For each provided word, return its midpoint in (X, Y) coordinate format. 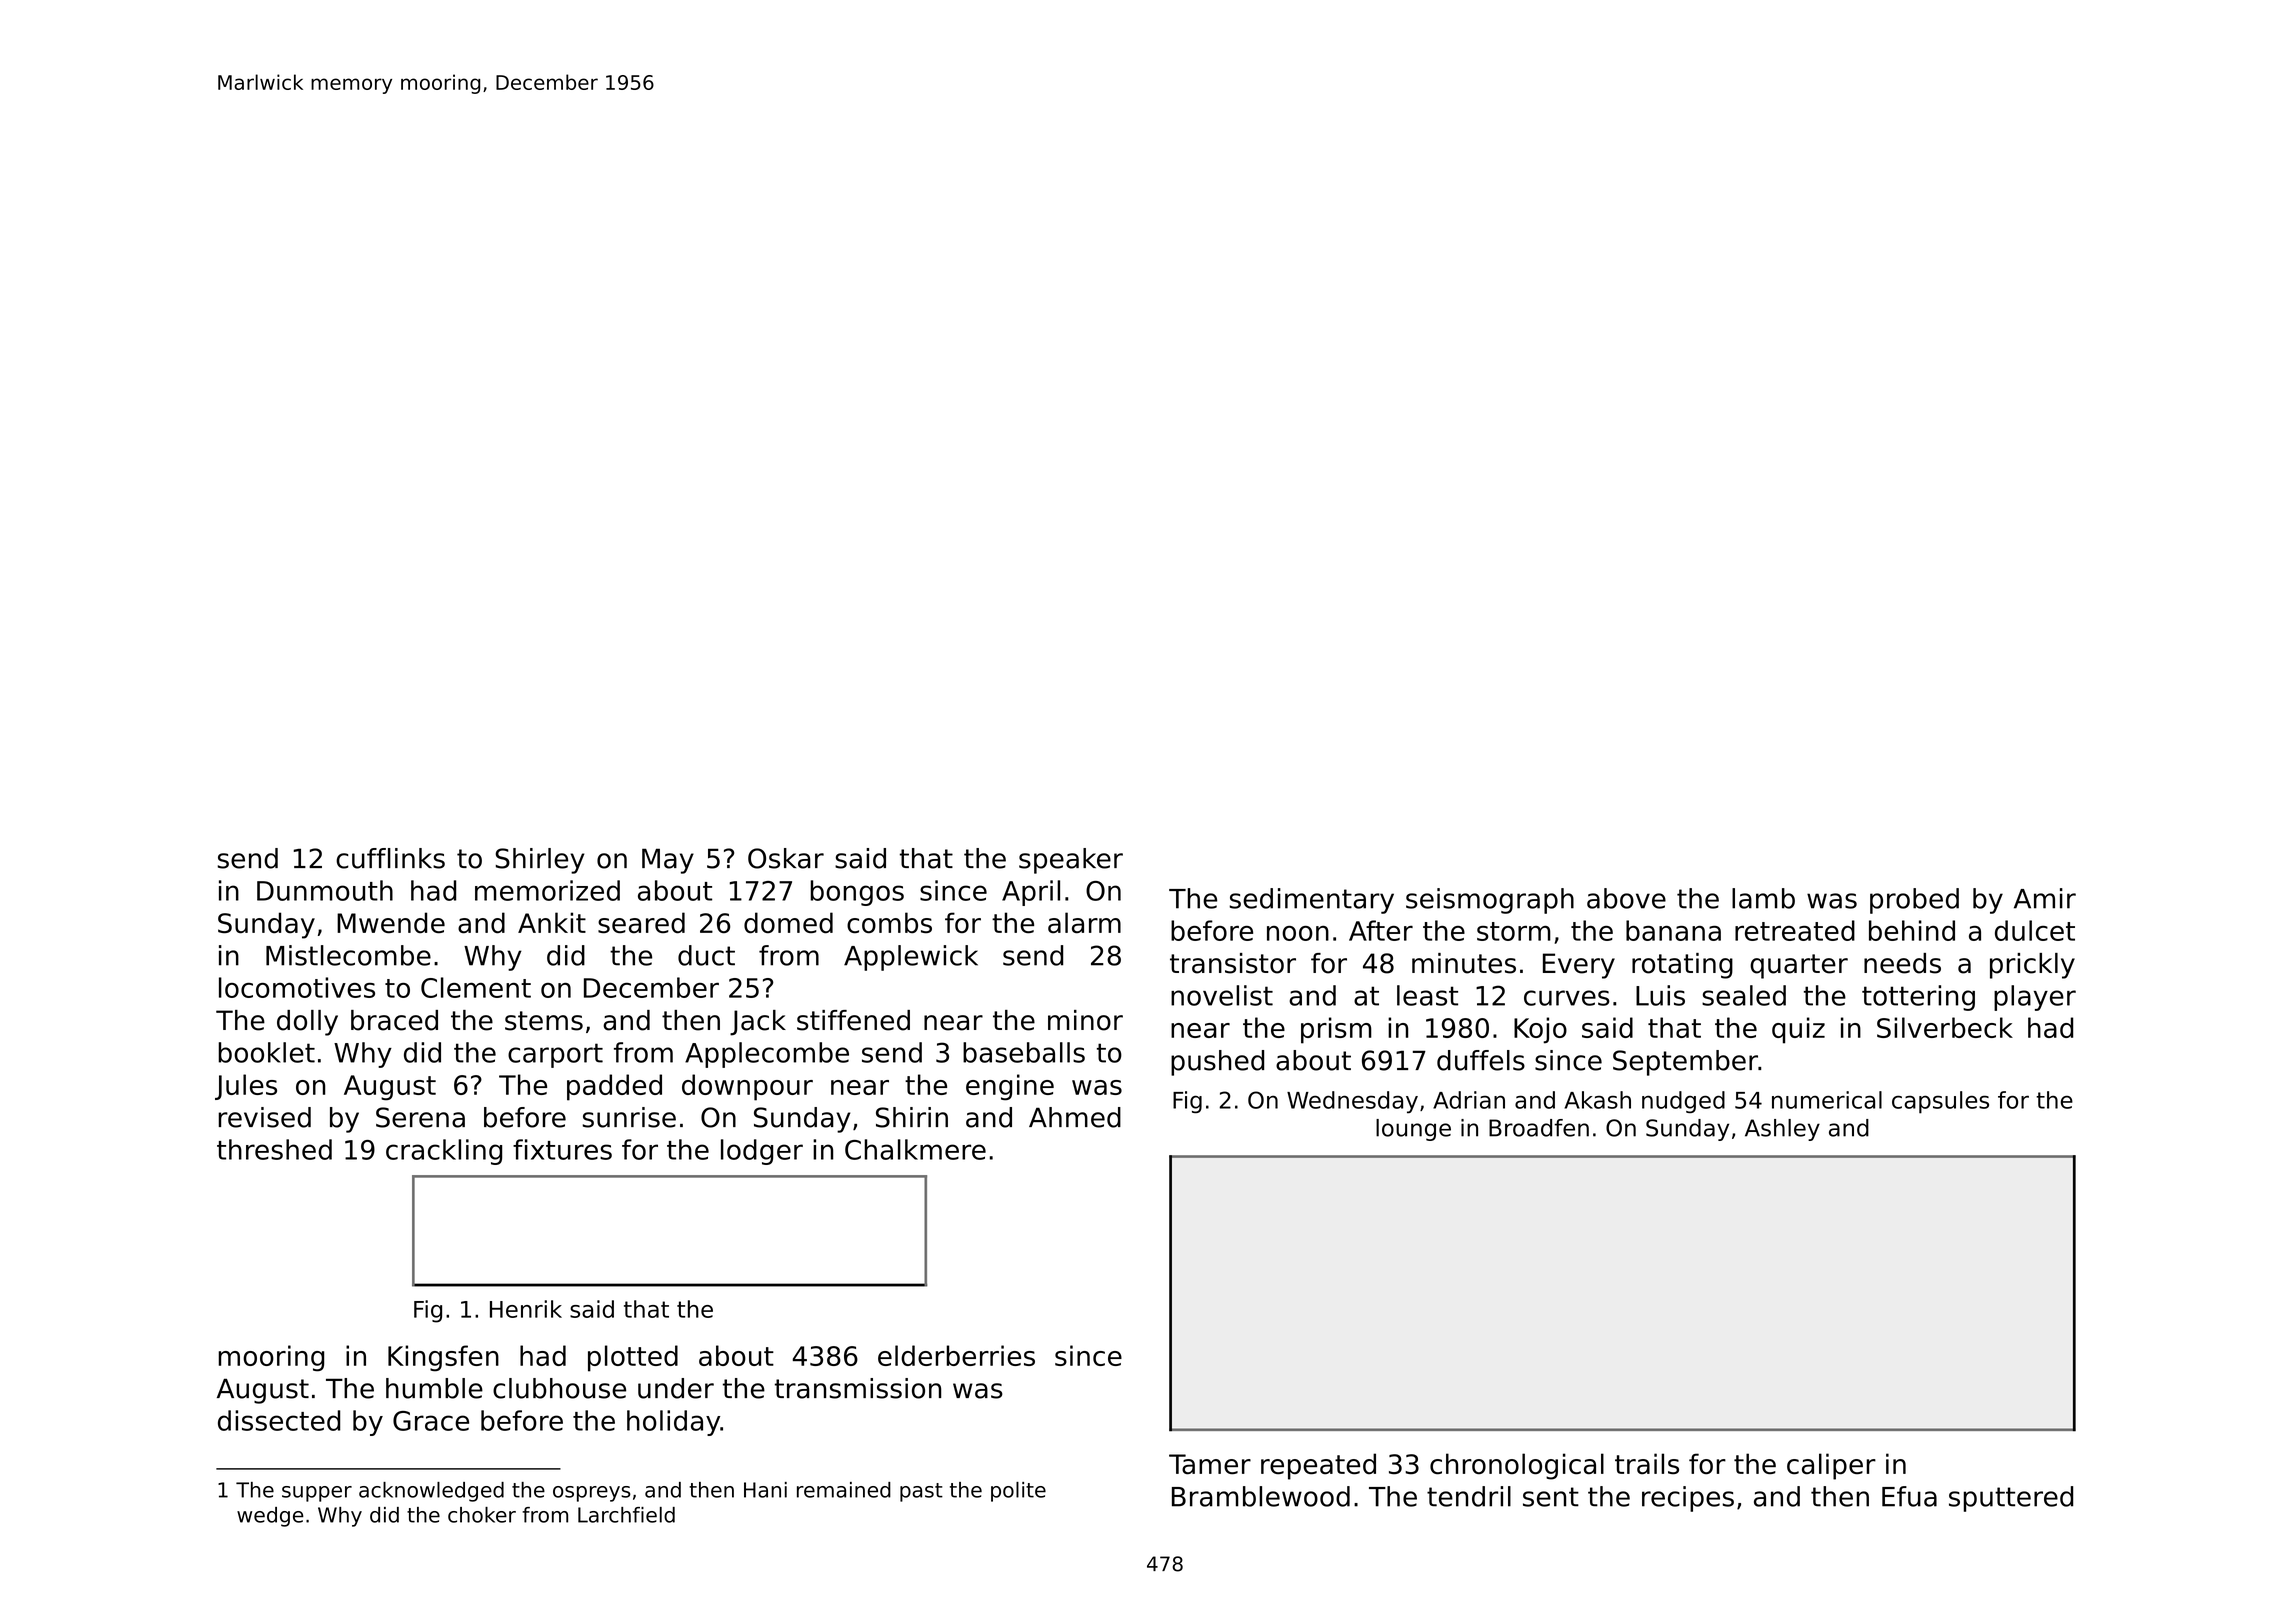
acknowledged (431, 1492)
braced (394, 1020)
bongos (857, 893)
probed (1914, 901)
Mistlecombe (348, 955)
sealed (1744, 995)
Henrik (526, 1309)
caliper (1831, 1466)
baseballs (1024, 1052)
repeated (1318, 1466)
